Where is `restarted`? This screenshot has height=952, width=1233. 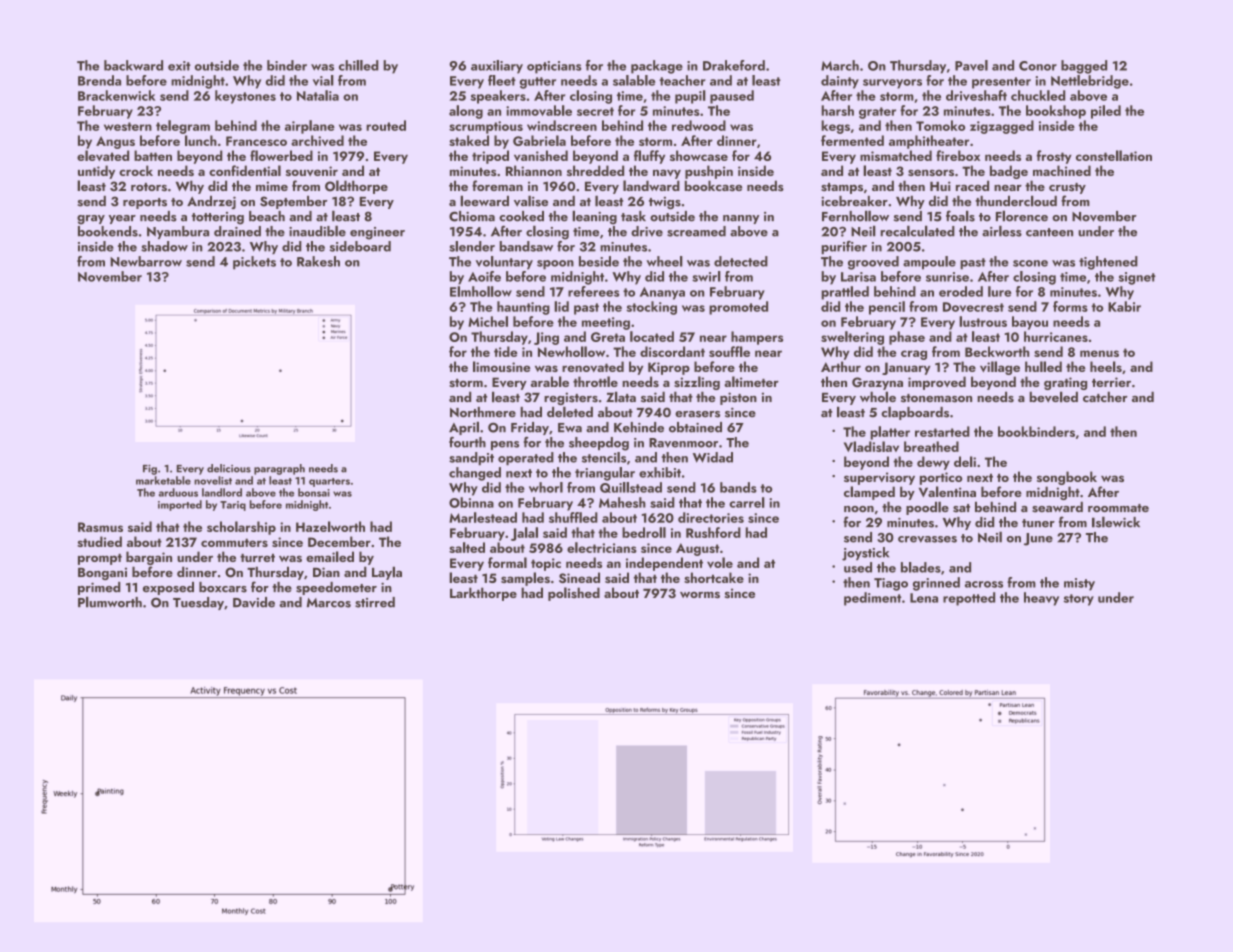
restarted is located at coordinates (942, 431).
